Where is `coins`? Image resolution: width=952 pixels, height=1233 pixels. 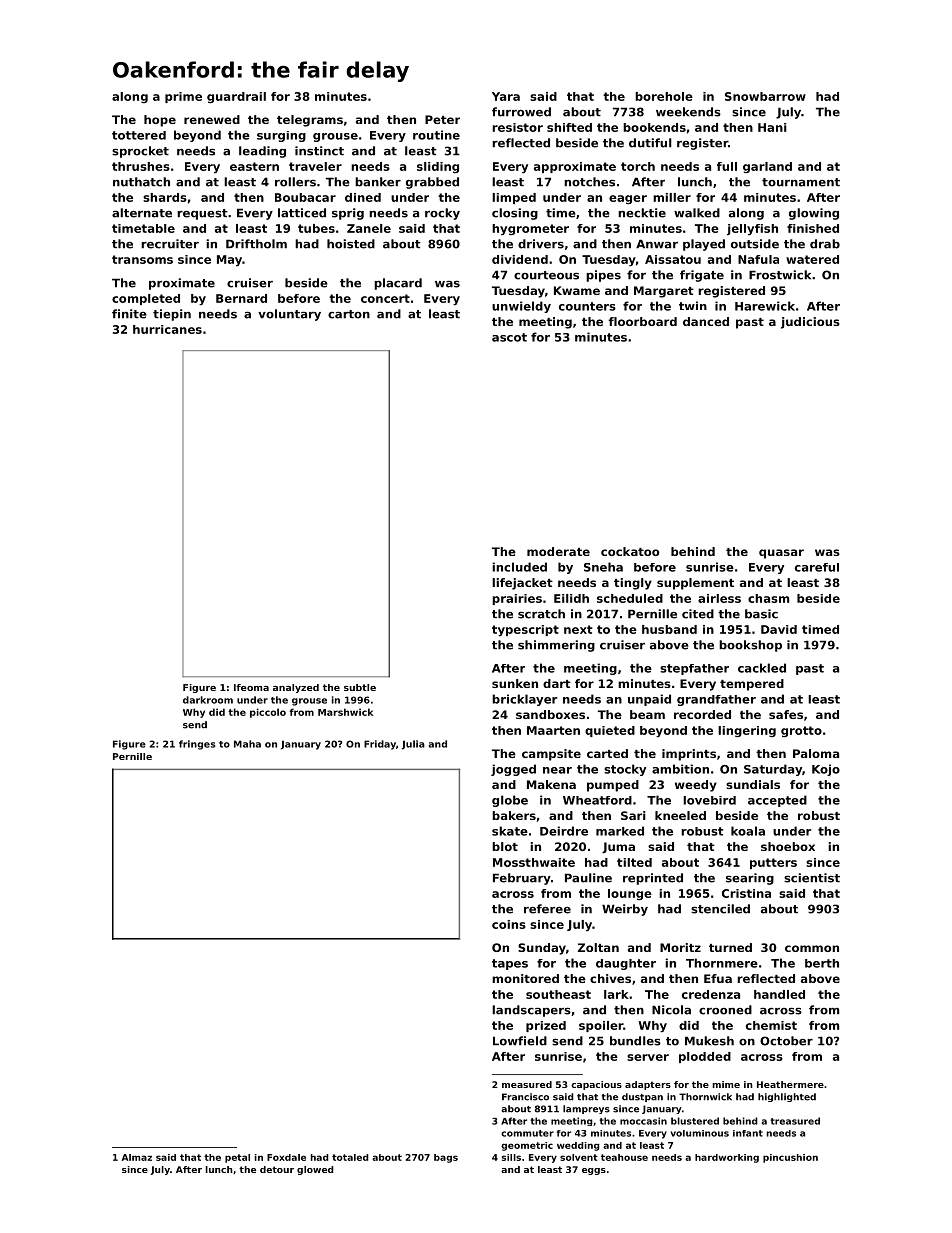
coins is located at coordinates (509, 924).
